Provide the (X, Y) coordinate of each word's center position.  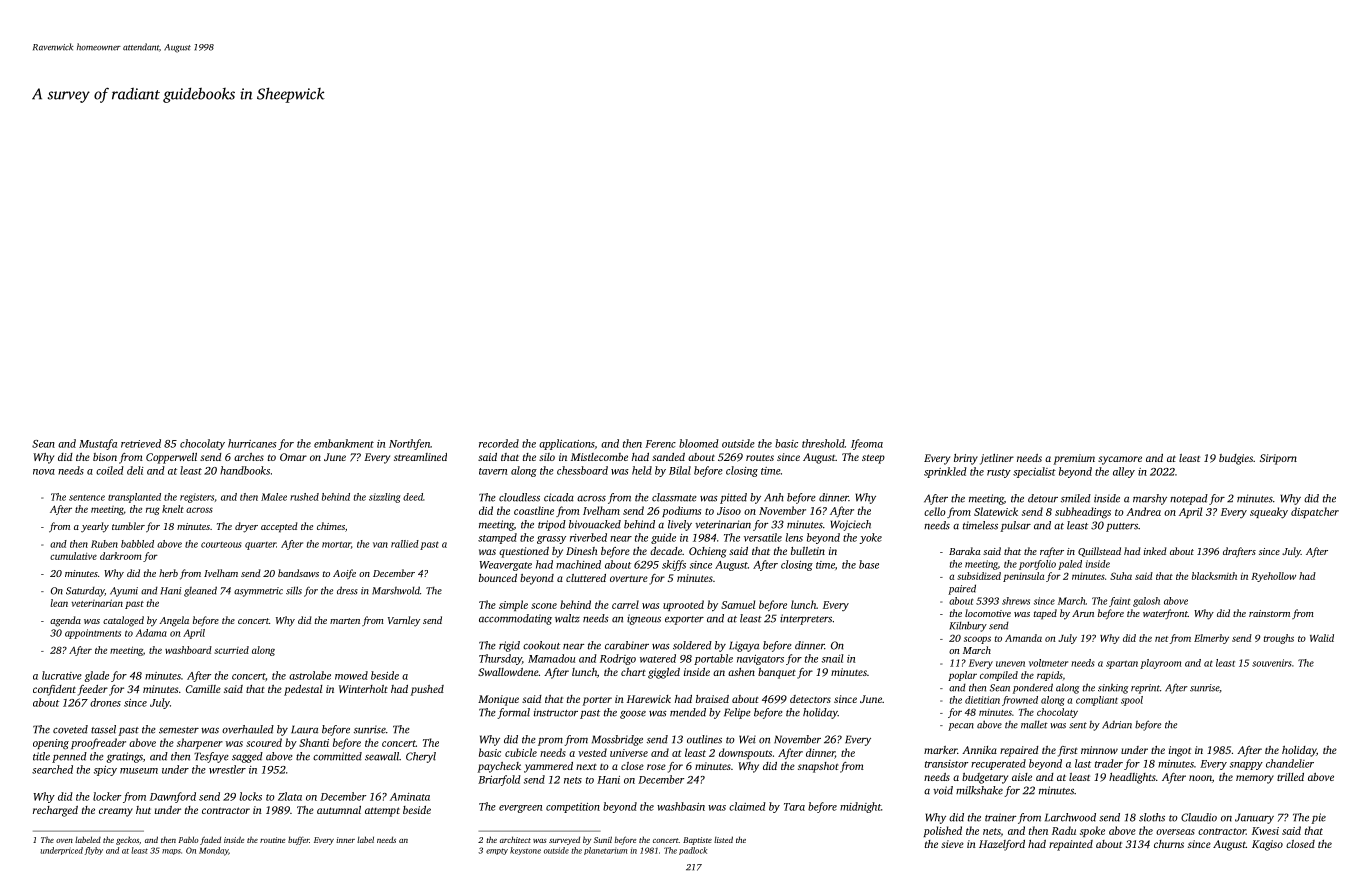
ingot (1180, 751)
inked (1155, 551)
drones (105, 702)
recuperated (998, 764)
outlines (704, 739)
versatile (763, 537)
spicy (105, 771)
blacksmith (1214, 576)
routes (760, 458)
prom (550, 742)
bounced (498, 578)
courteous (221, 545)
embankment (344, 443)
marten (345, 621)
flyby (94, 851)
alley (1124, 472)
